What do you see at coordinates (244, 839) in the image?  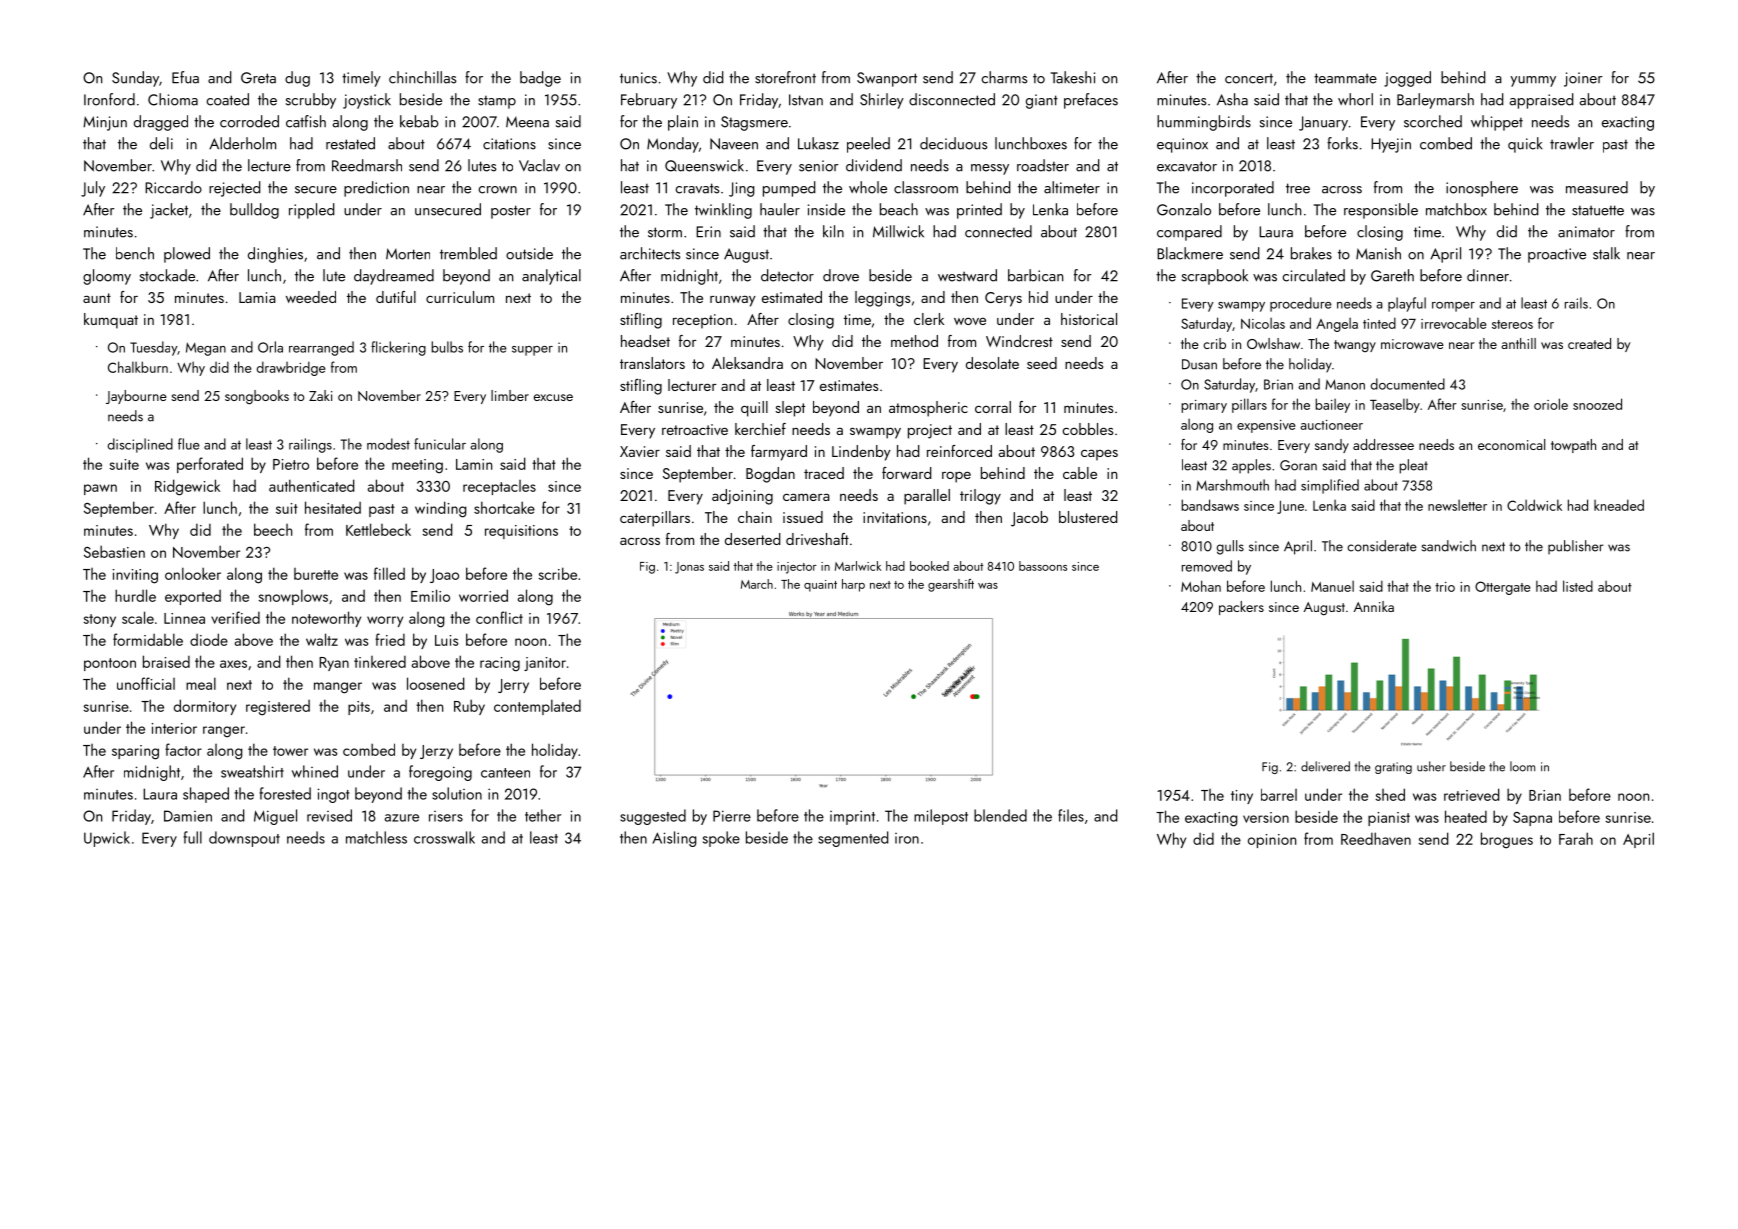 I see `downspout` at bounding box center [244, 839].
